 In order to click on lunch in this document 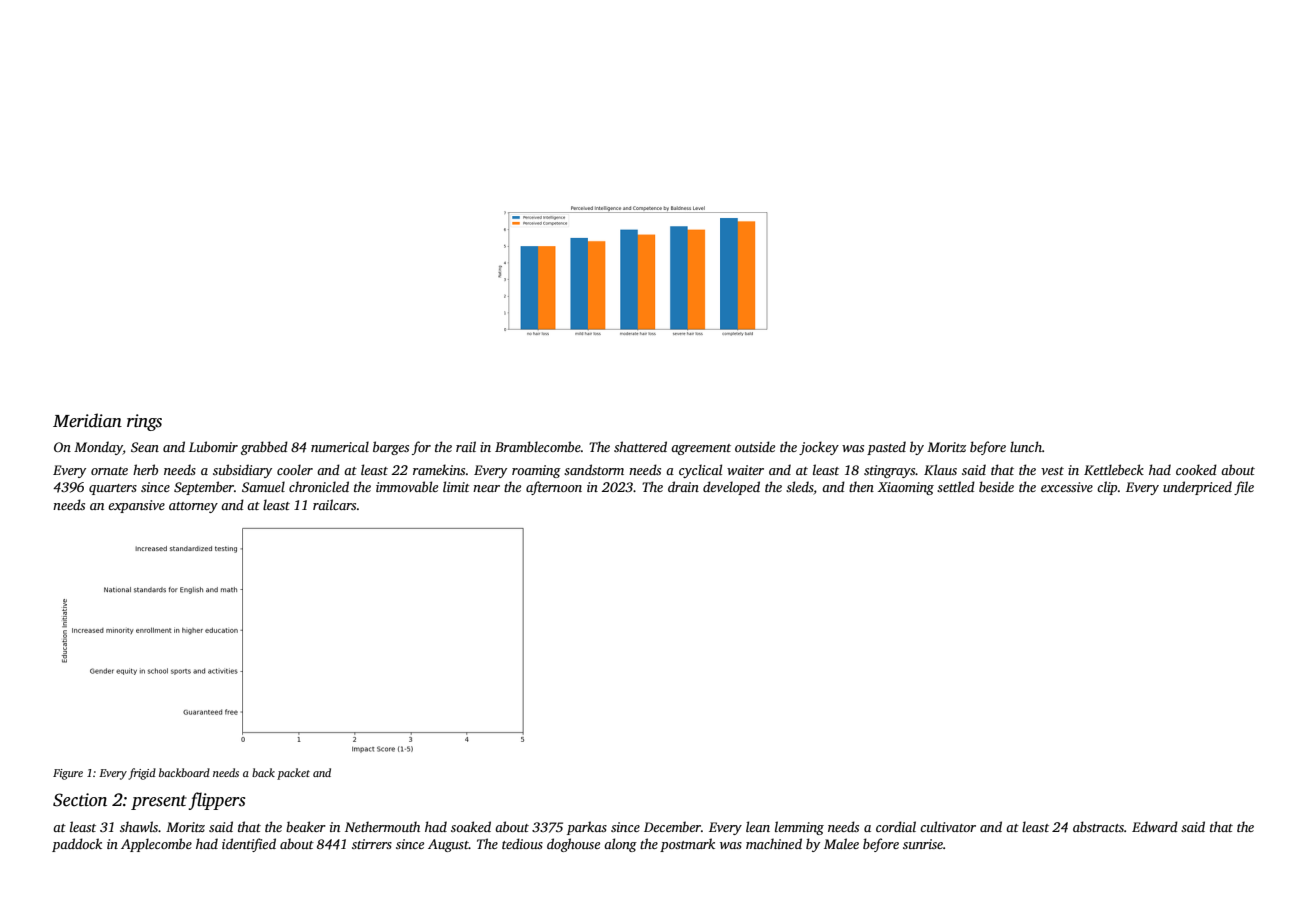, I will do `click(1026, 446)`.
